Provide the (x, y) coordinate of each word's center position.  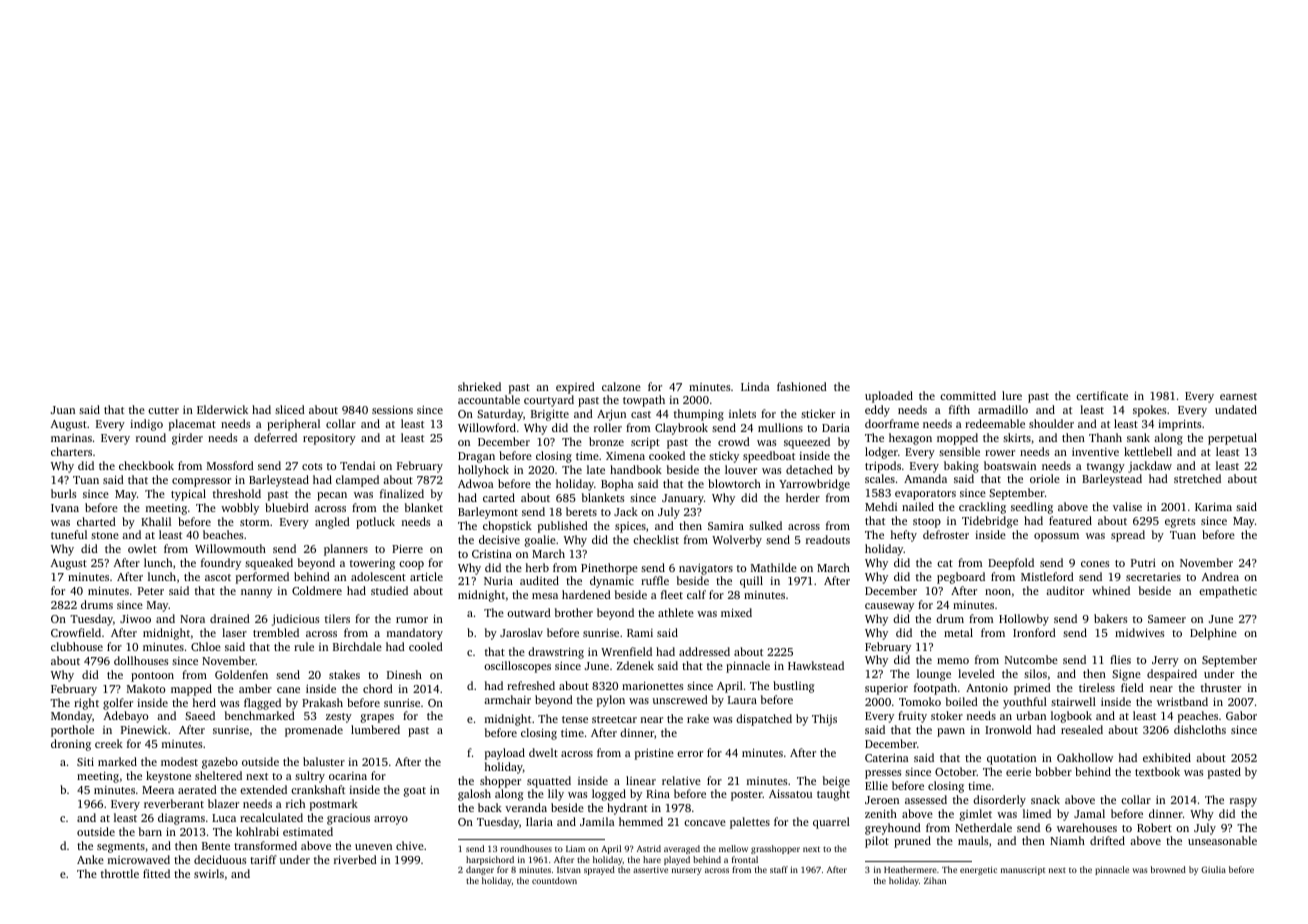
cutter (163, 410)
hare (652, 859)
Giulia (1213, 869)
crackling (982, 508)
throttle (120, 873)
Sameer (1167, 619)
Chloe (206, 646)
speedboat (769, 457)
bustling (793, 687)
